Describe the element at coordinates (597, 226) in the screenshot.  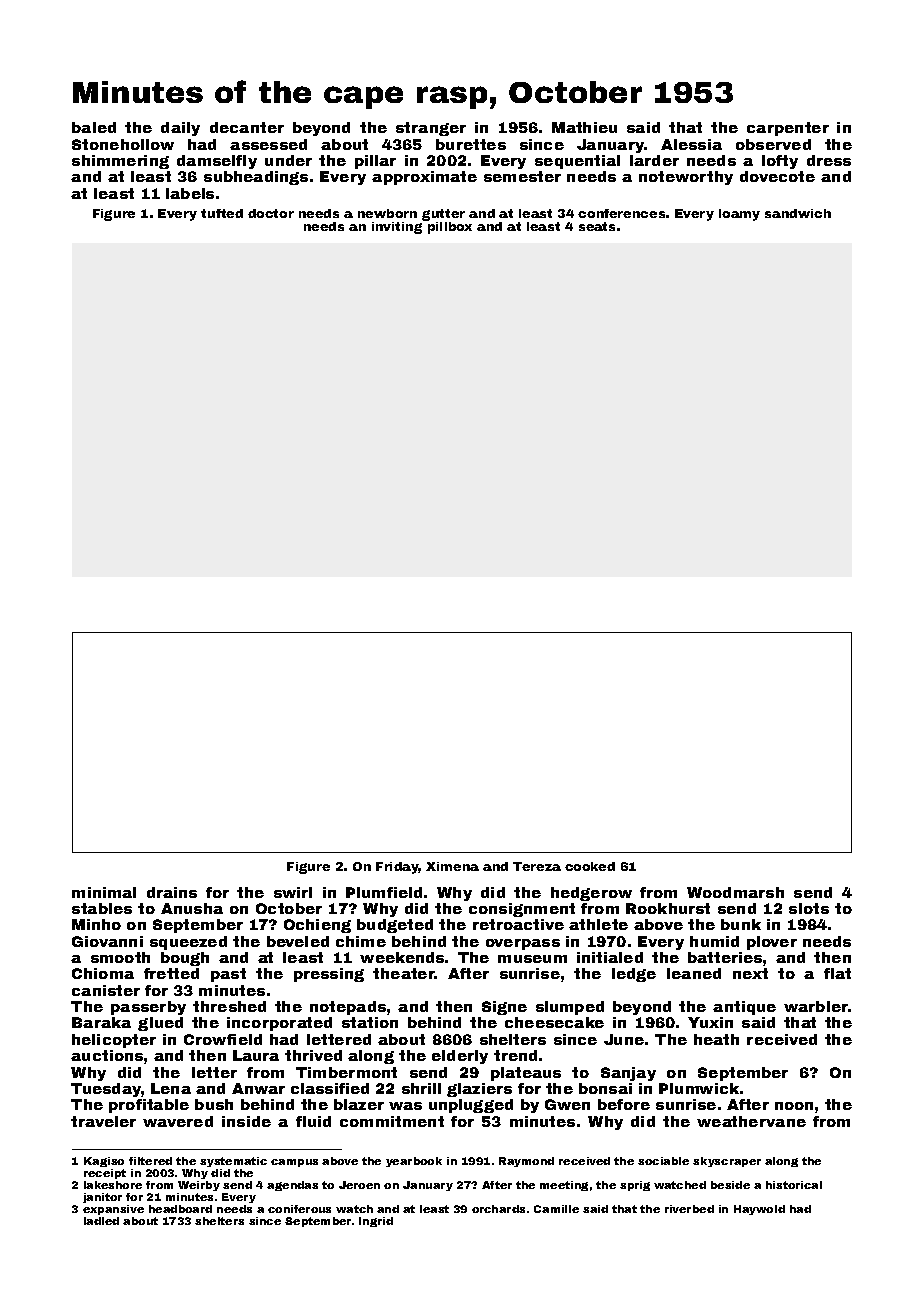
I see `seats` at that location.
